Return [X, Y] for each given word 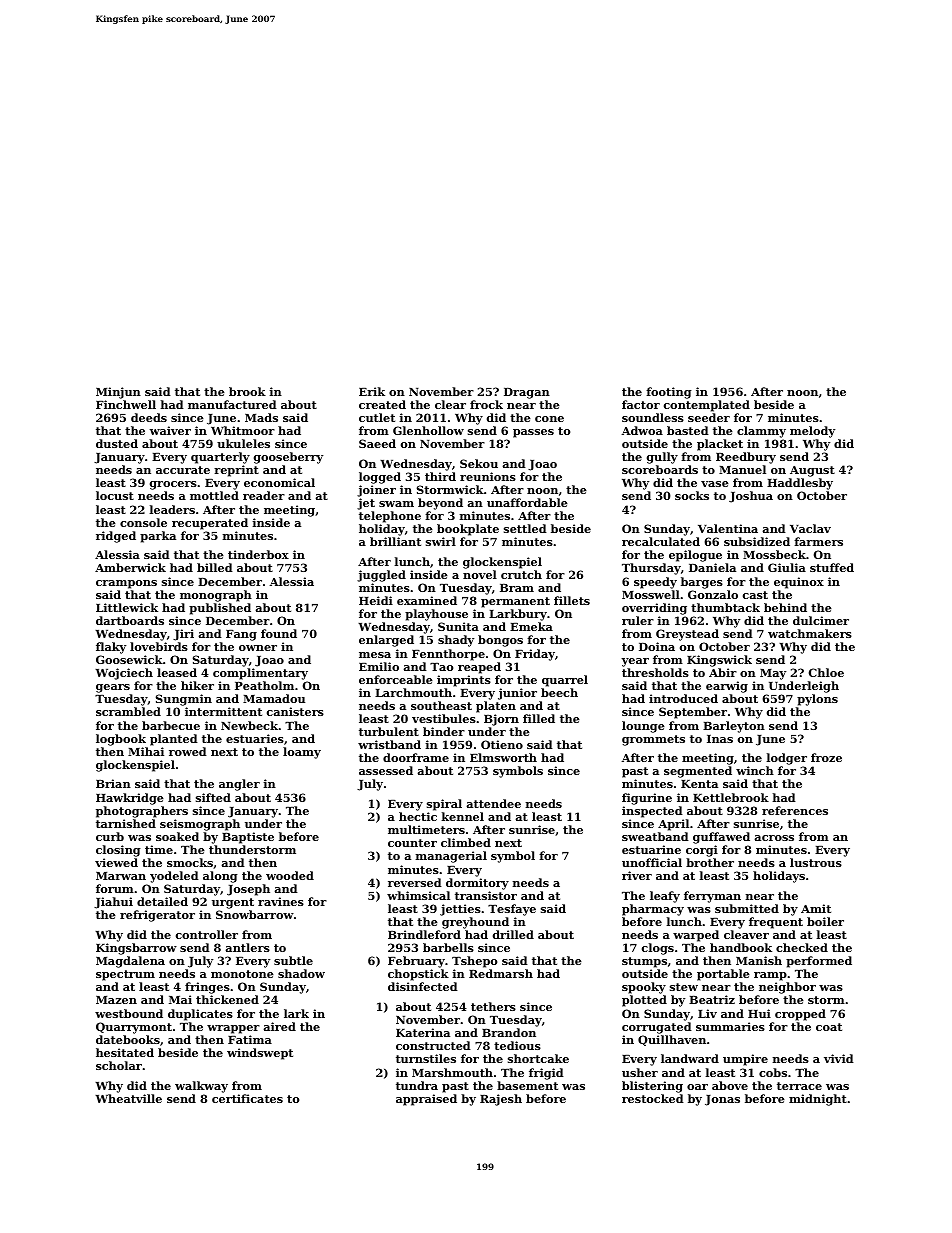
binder [444, 731]
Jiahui [113, 903]
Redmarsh [501, 973]
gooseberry [288, 458]
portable [723, 975]
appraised [426, 1100]
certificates [247, 1098]
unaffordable [527, 502]
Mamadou [274, 698]
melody [812, 432]
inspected [652, 812]
